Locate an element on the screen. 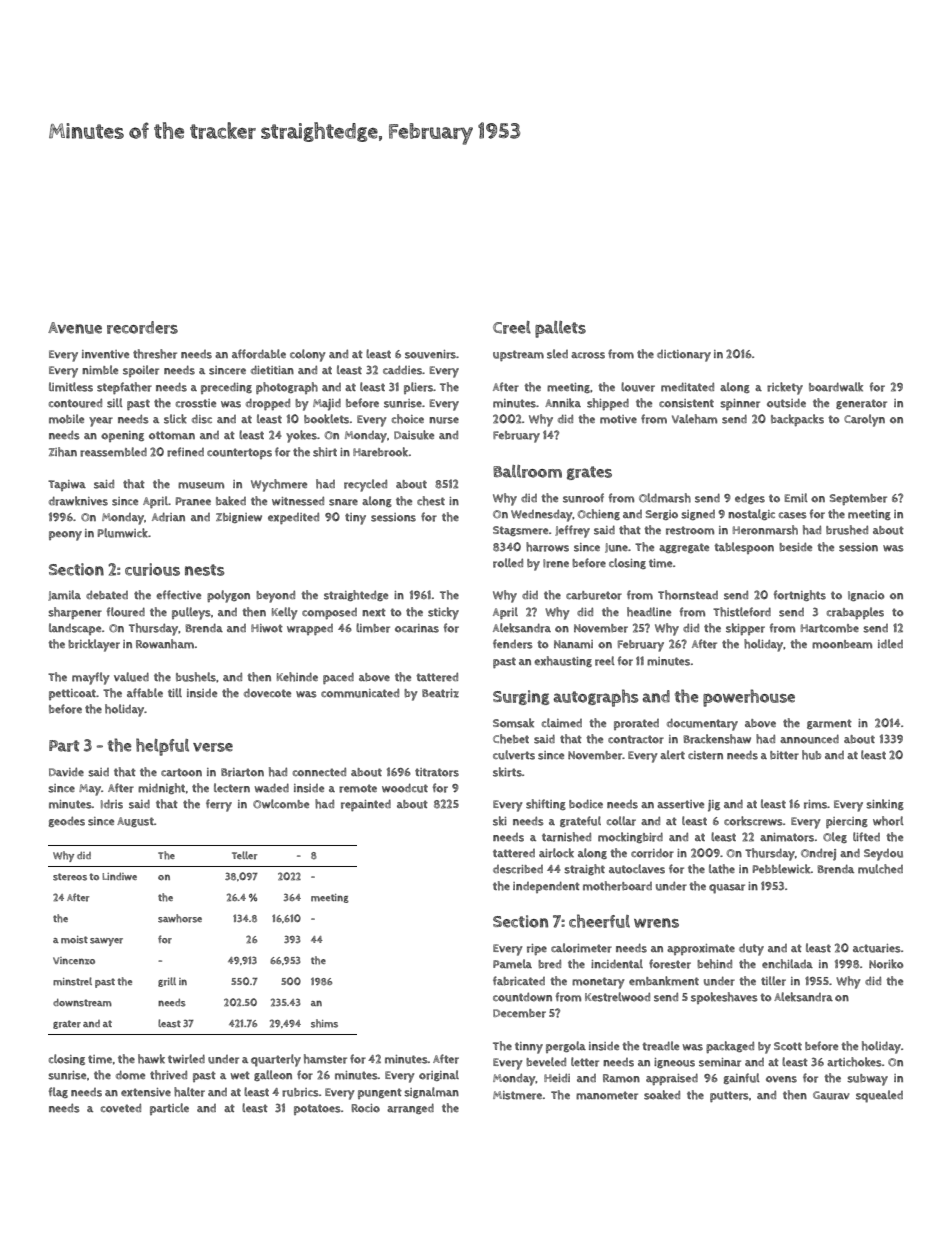  bitter is located at coordinates (784, 755).
